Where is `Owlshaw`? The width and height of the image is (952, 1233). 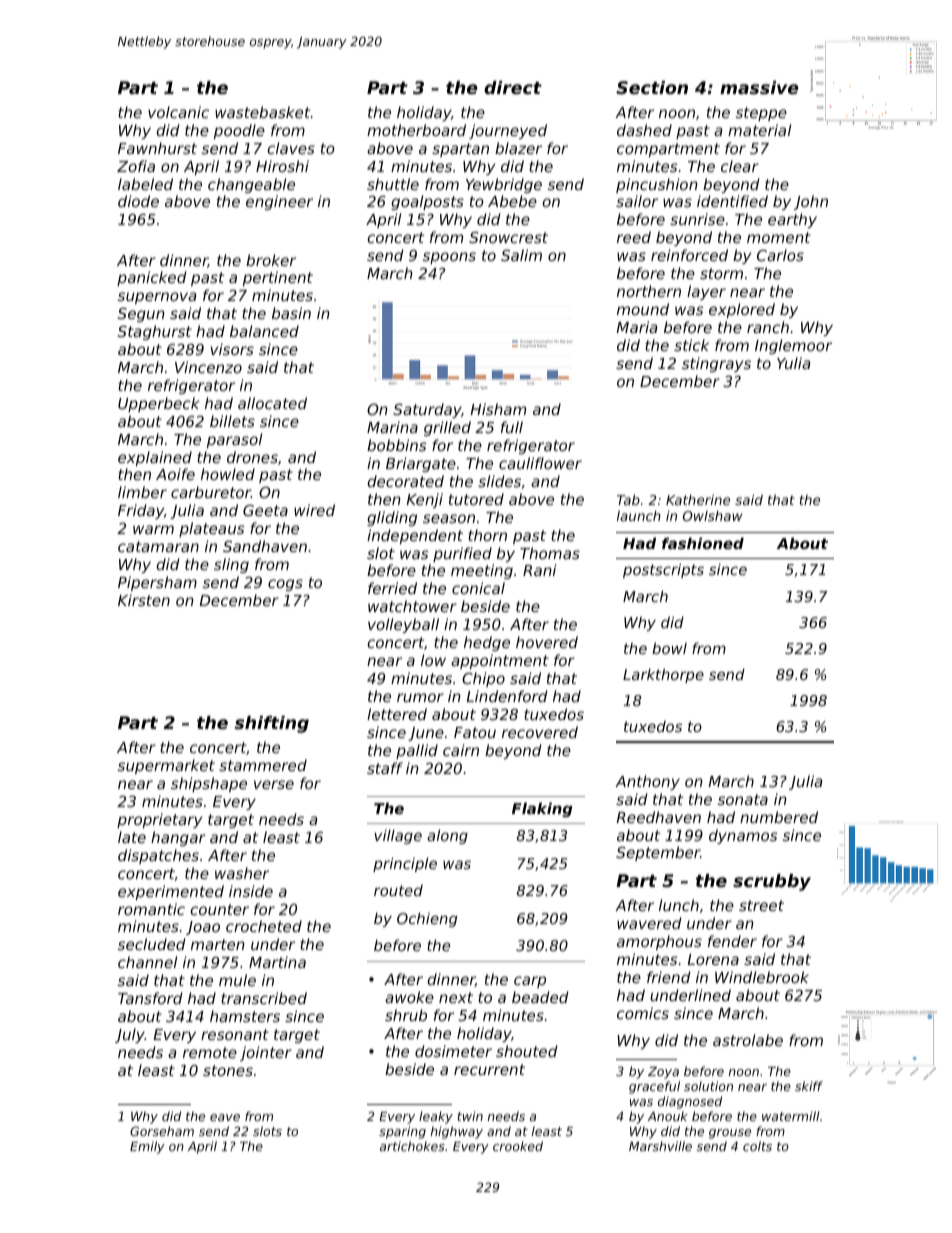
Owlshaw is located at coordinates (712, 516).
